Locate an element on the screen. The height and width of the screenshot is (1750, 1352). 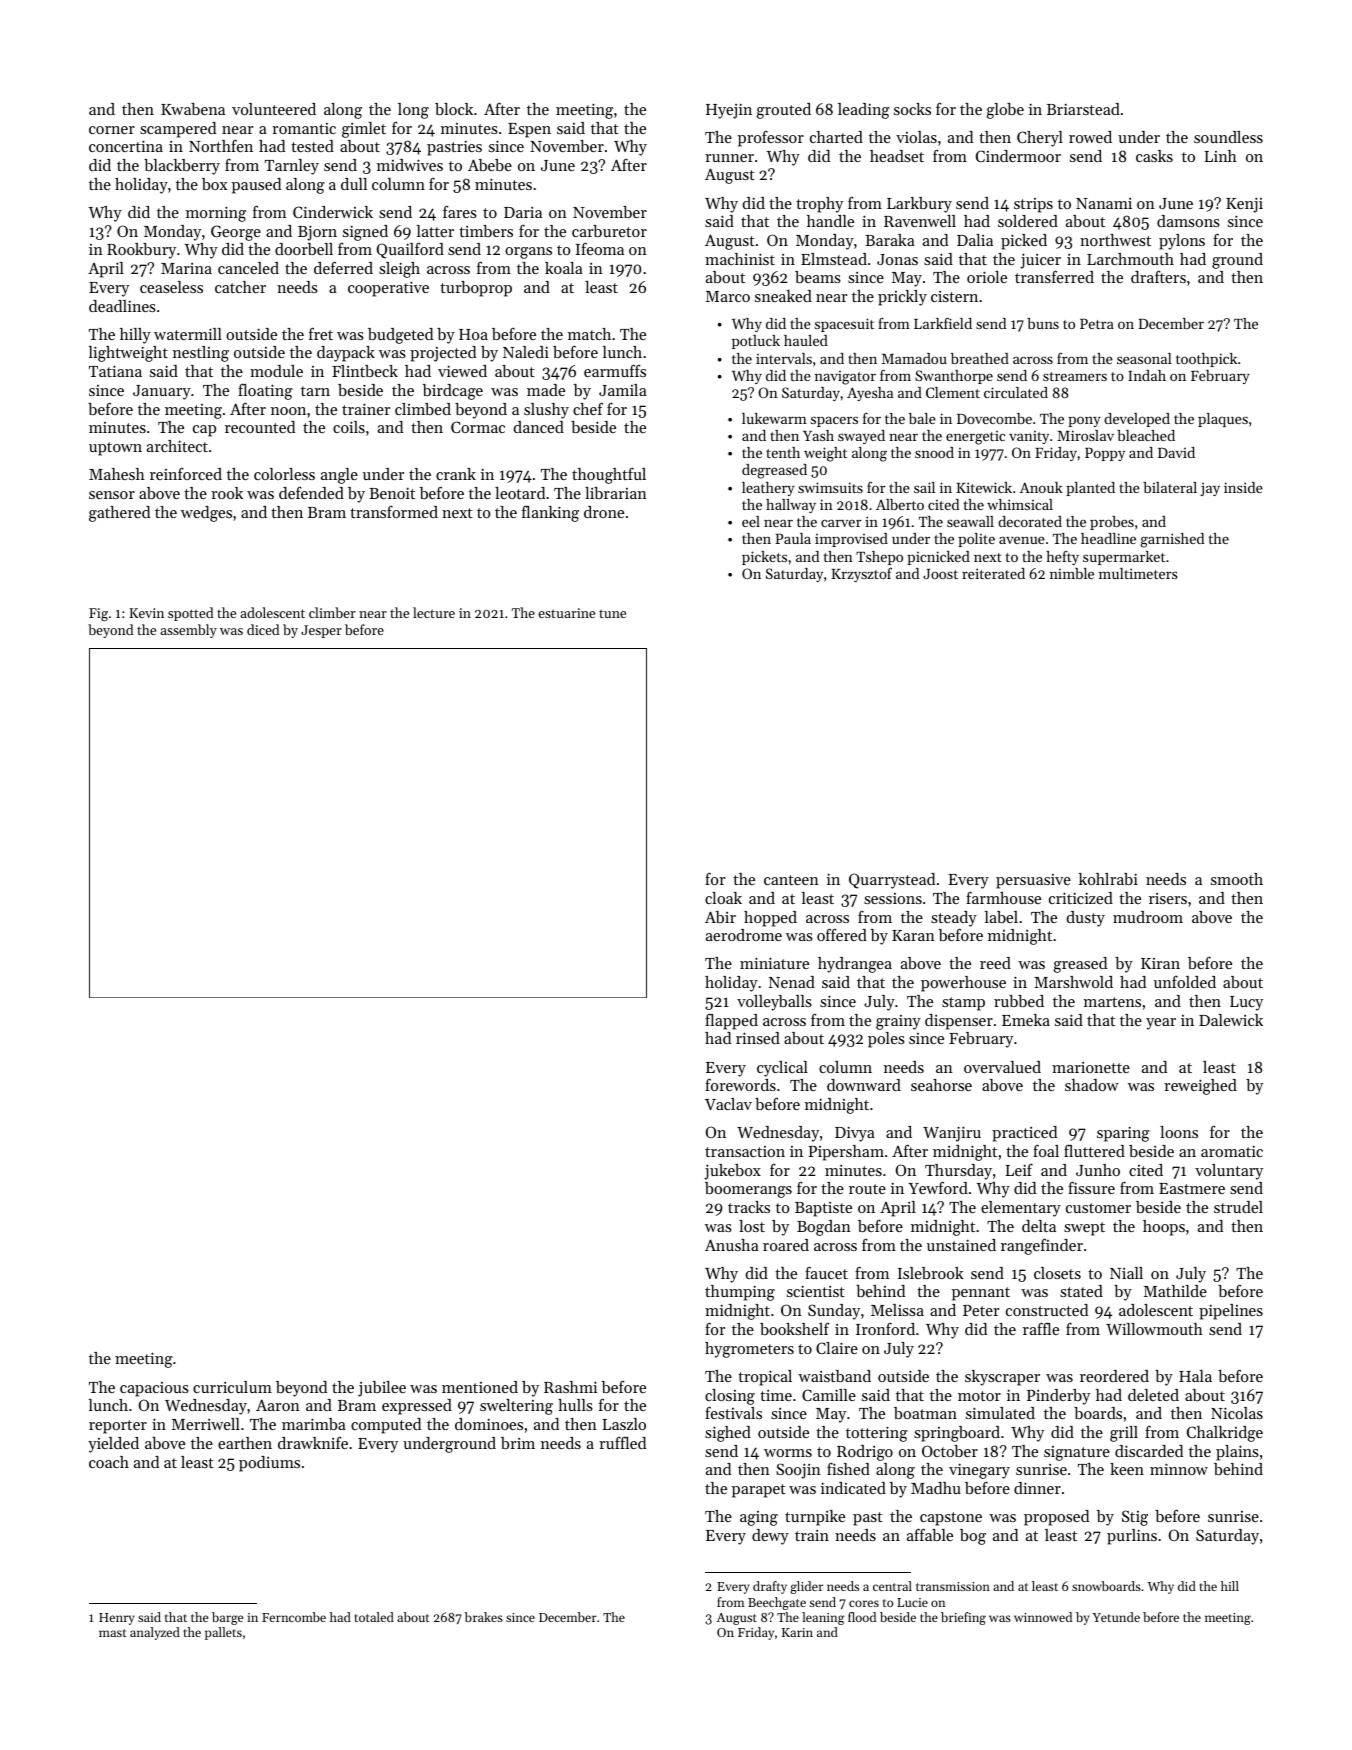
Henry is located at coordinates (116, 1619).
